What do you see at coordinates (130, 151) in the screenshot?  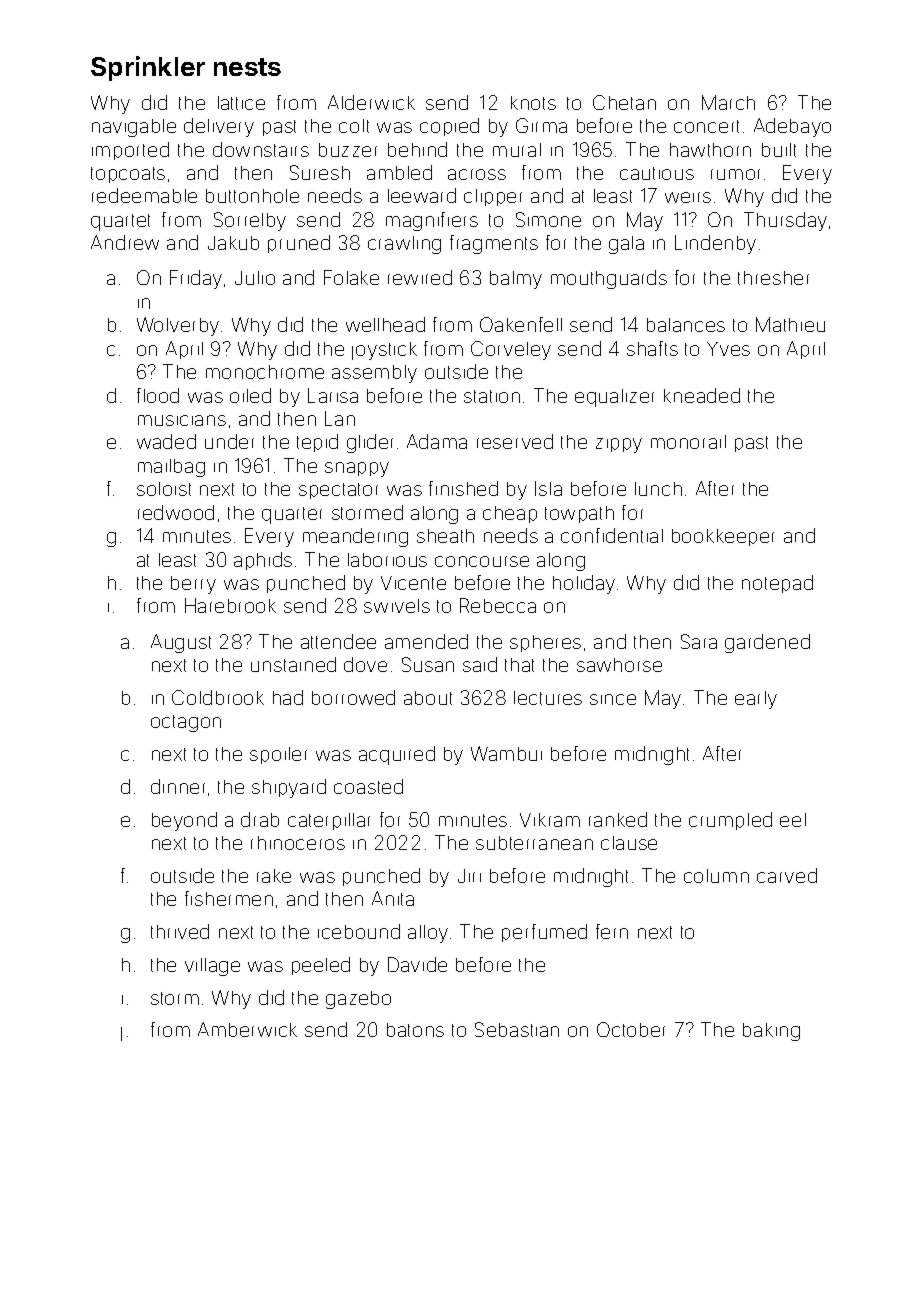 I see `imported` at bounding box center [130, 151].
